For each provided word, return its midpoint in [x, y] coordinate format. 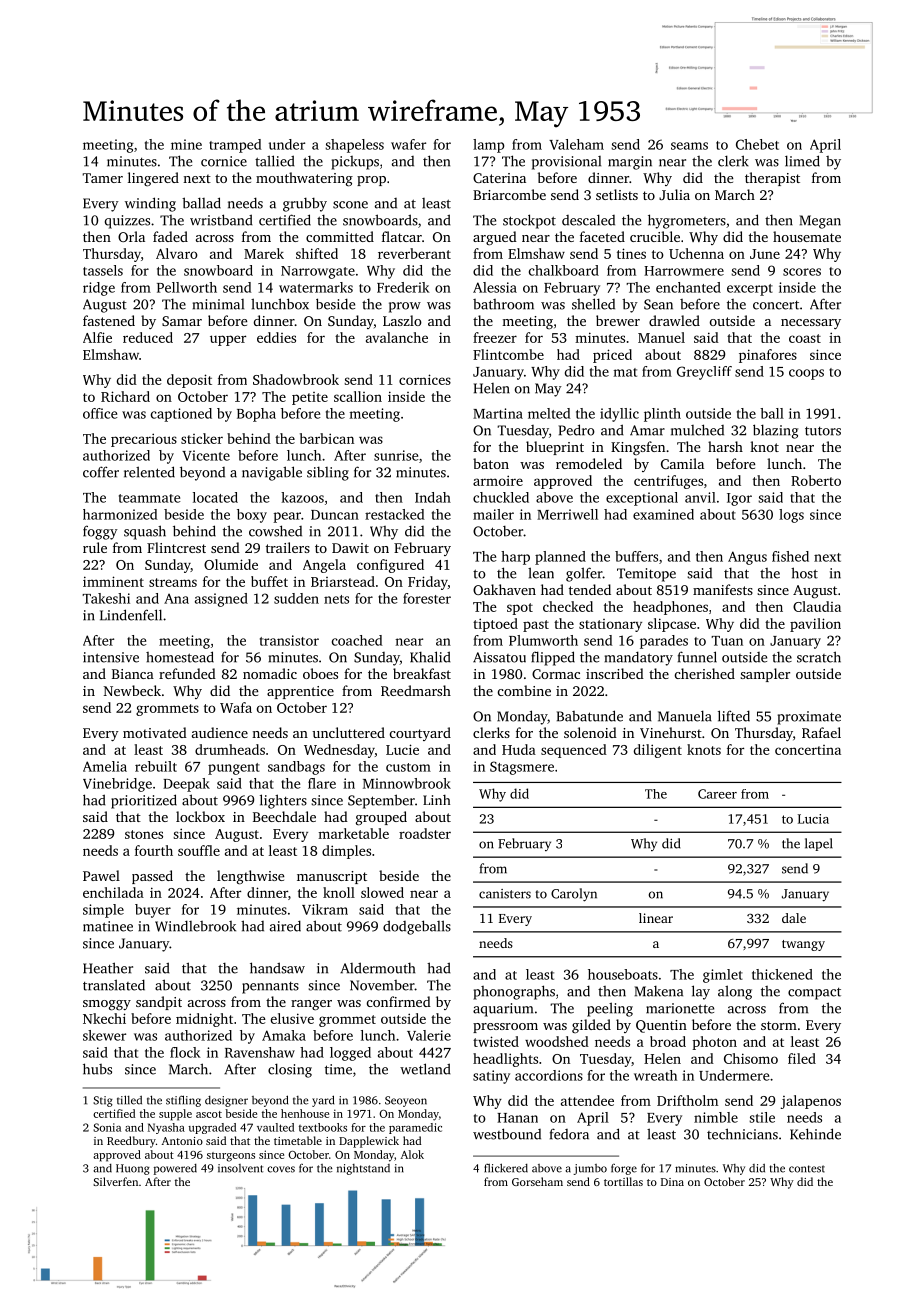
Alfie [97, 337]
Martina [498, 413]
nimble [716, 1117]
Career [717, 794]
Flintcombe [508, 354]
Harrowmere [684, 271]
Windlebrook [195, 926]
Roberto [816, 480]
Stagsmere [522, 768]
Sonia [107, 1127]
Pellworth [187, 287]
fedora [569, 1134]
